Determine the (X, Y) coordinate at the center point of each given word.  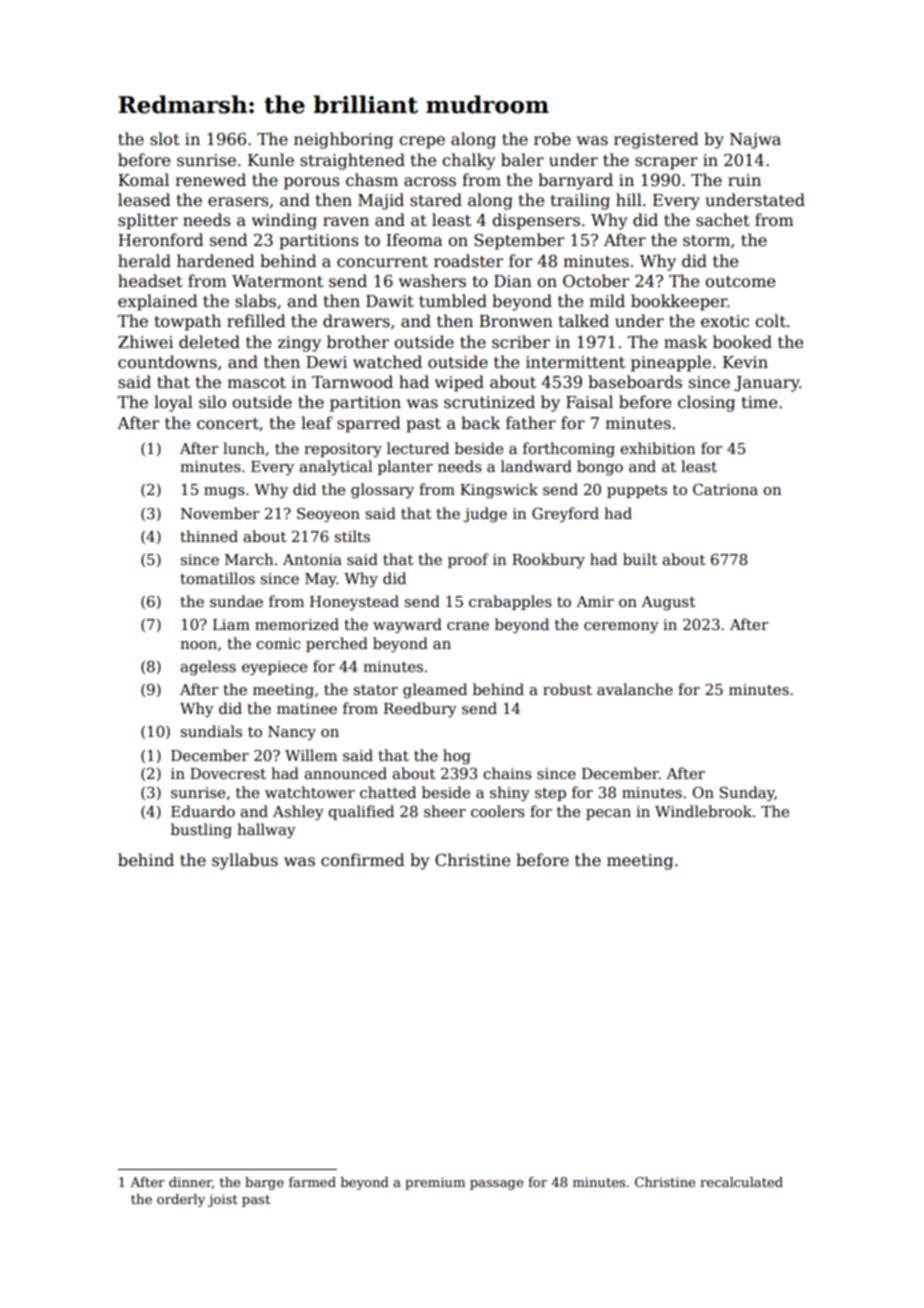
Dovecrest (228, 773)
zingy (299, 344)
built (640, 559)
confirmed (363, 860)
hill (629, 199)
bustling (201, 831)
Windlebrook (703, 811)
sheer (445, 811)
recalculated (741, 1182)
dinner (190, 1183)
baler (522, 159)
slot (165, 138)
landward (536, 466)
